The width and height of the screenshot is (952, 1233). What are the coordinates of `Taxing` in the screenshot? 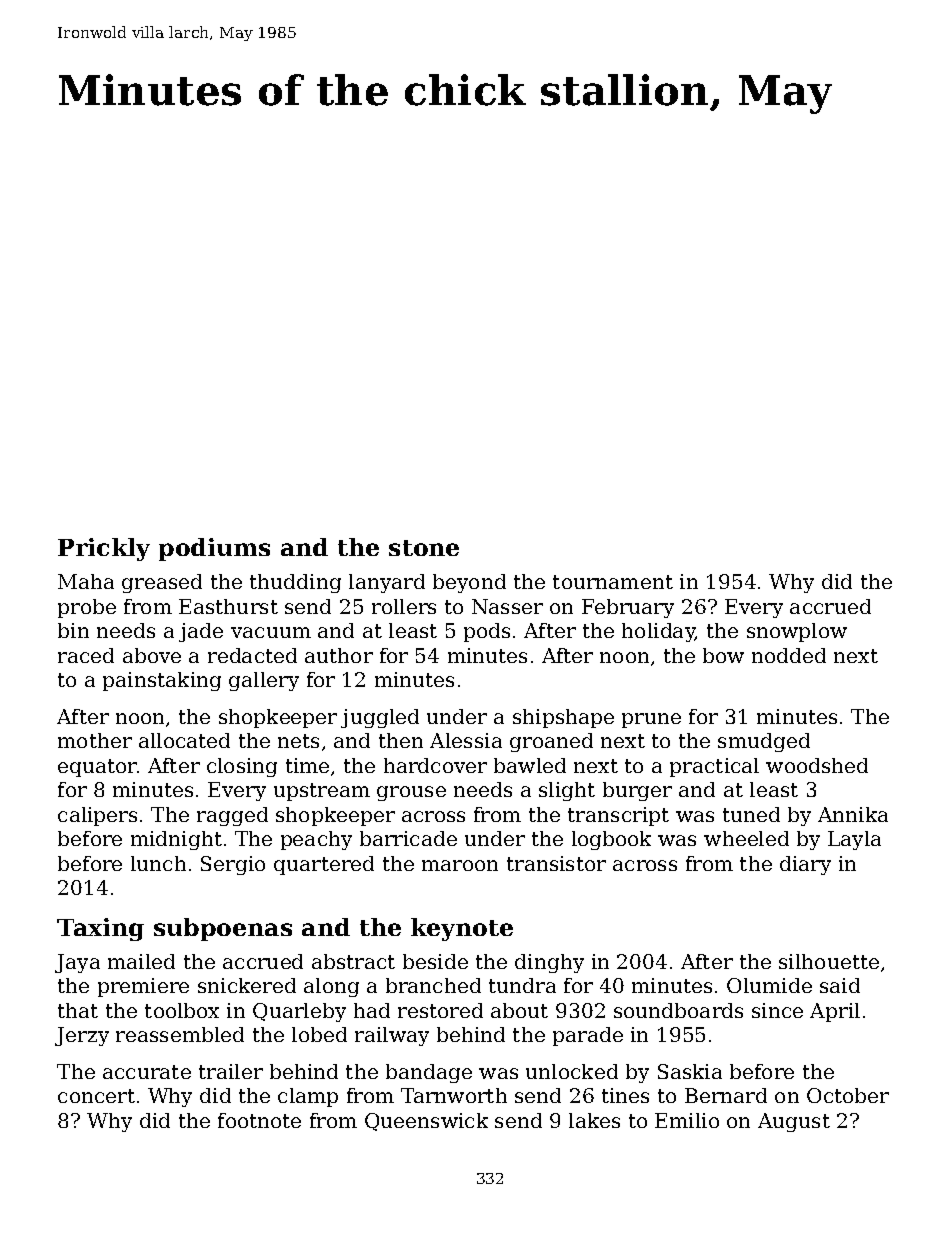 It's located at (100, 929).
